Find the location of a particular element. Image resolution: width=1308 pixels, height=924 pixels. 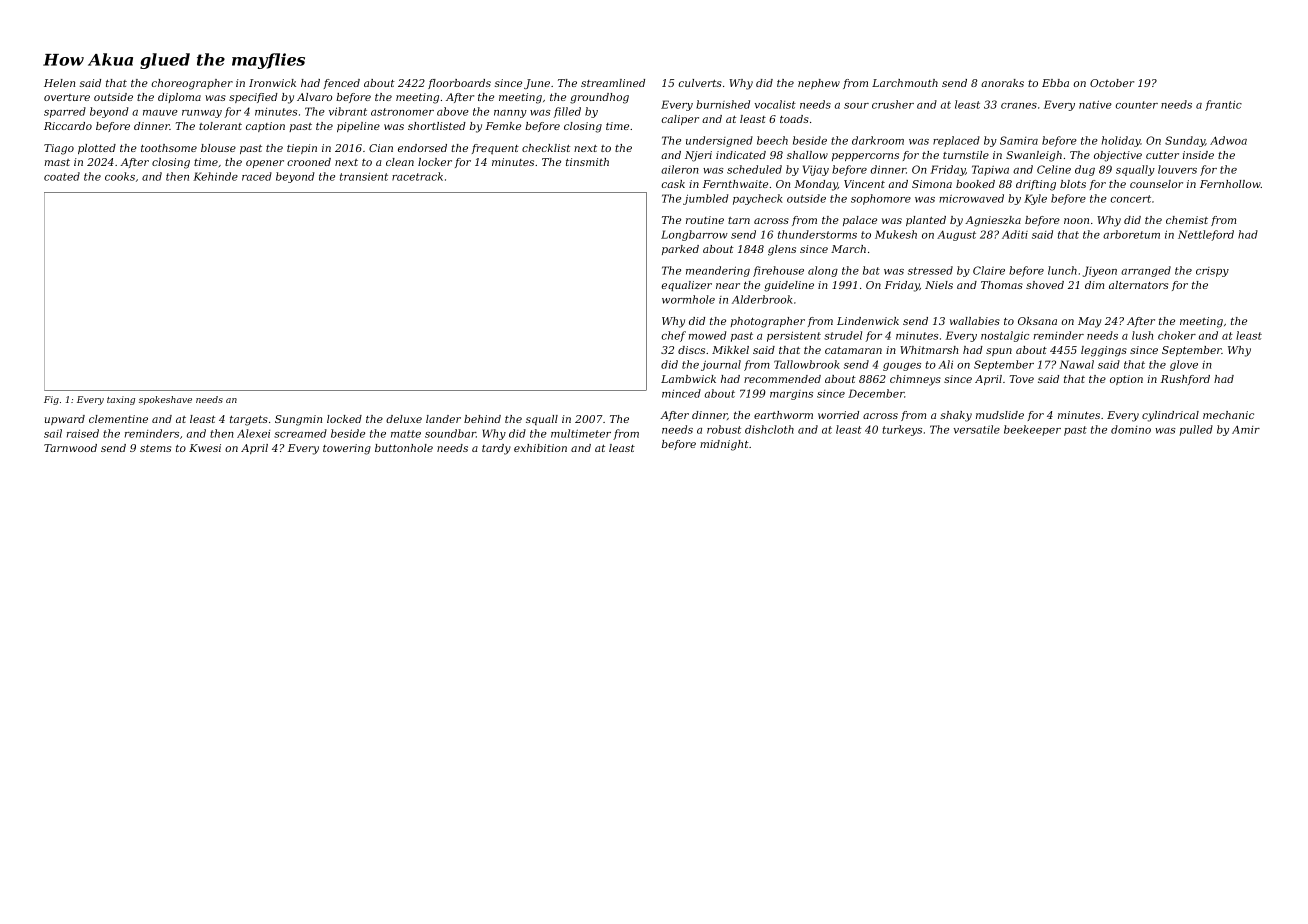

equalizer is located at coordinates (687, 286).
